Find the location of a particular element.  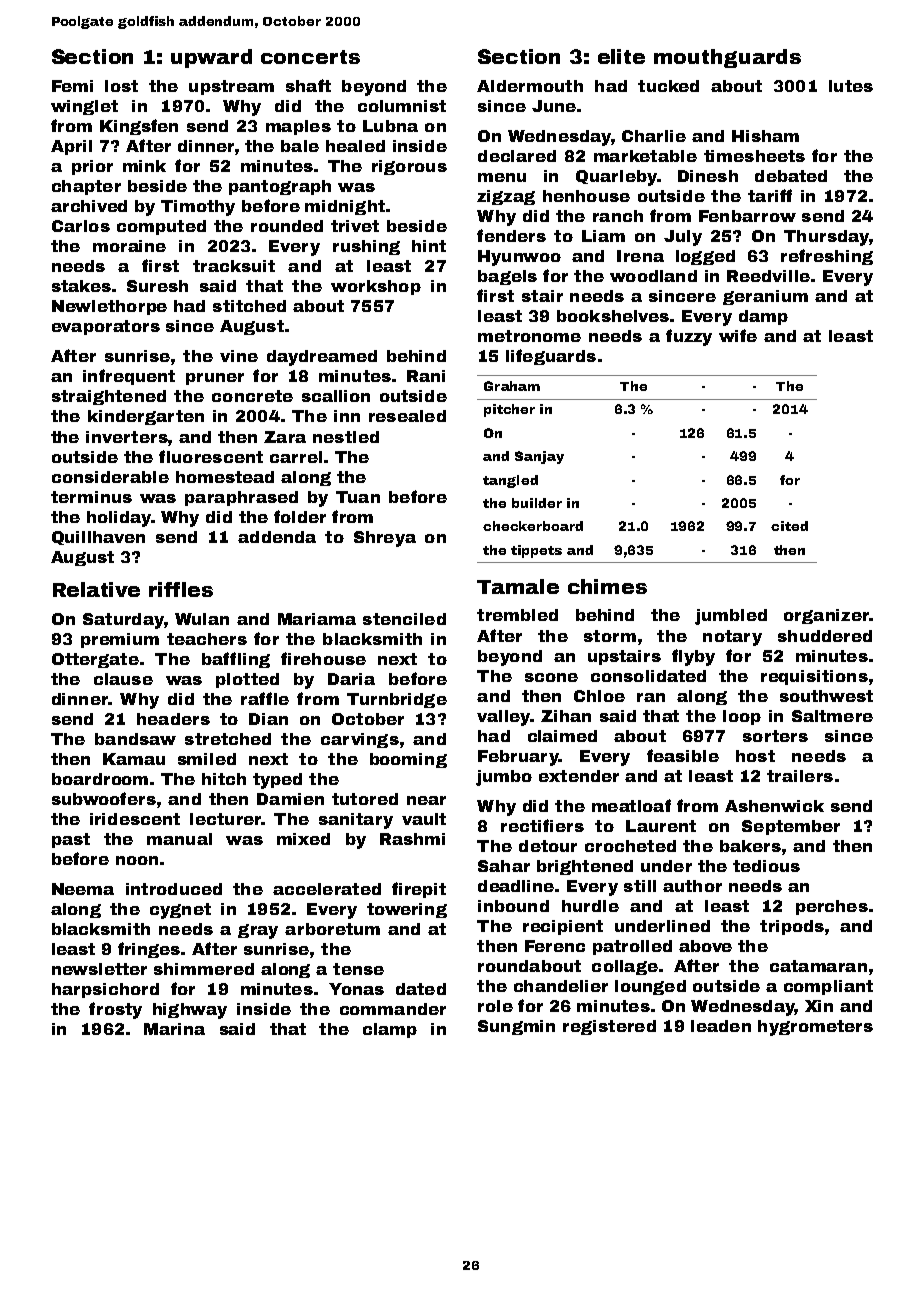

damp is located at coordinates (763, 317).
